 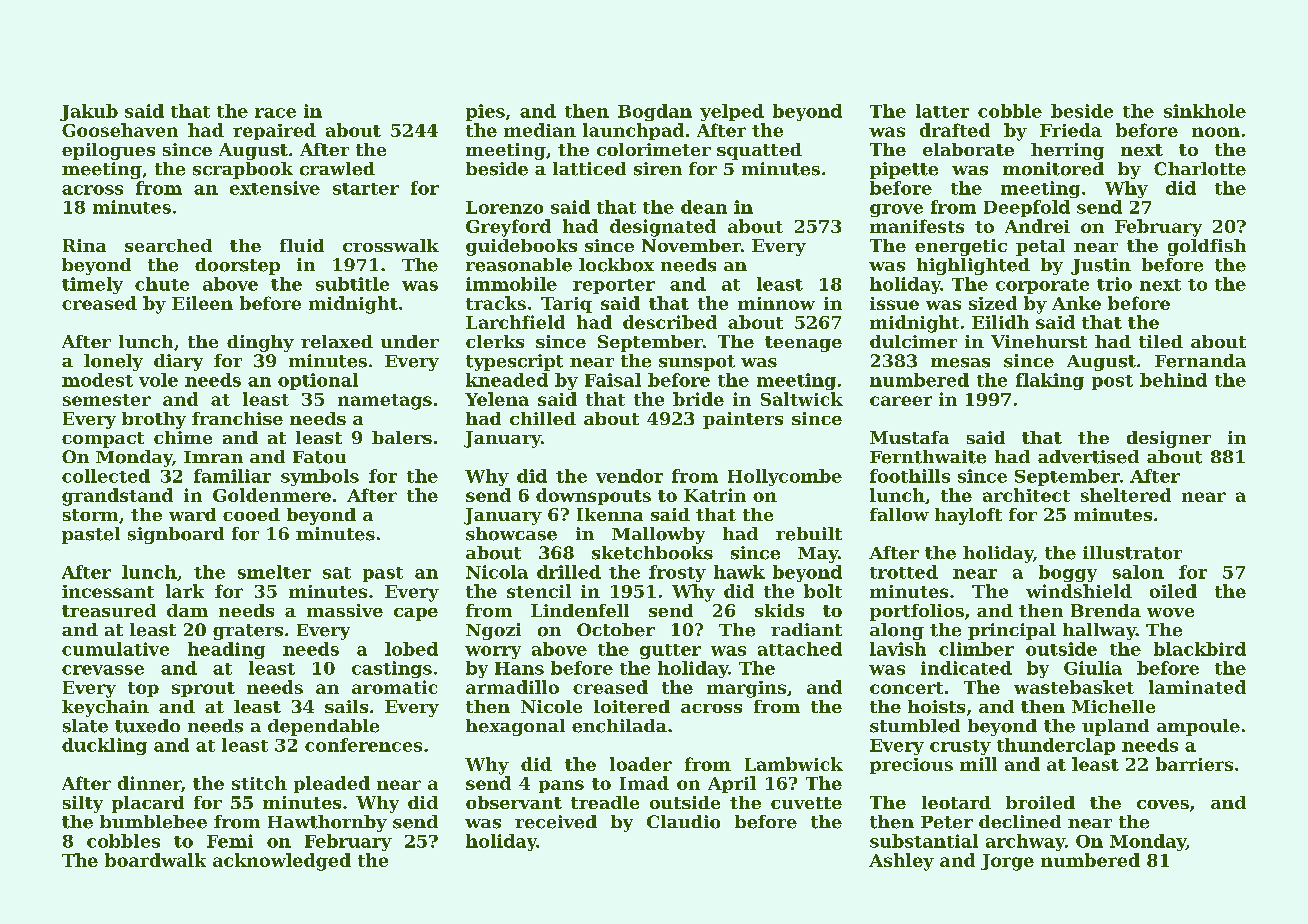 I want to click on sinkhole, so click(x=1205, y=111).
